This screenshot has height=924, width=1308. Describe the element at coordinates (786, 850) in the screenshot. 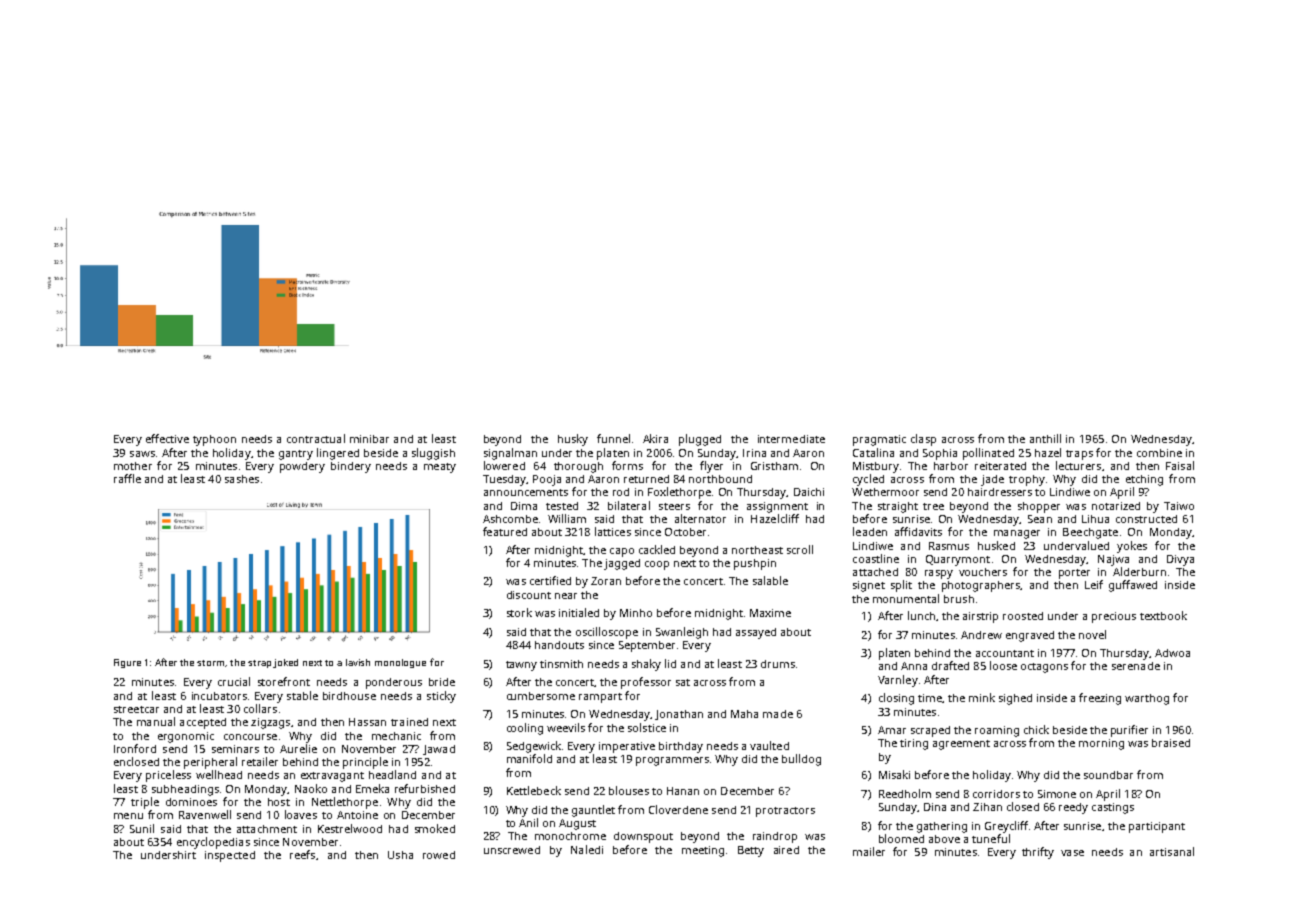

I see `aired` at that location.
